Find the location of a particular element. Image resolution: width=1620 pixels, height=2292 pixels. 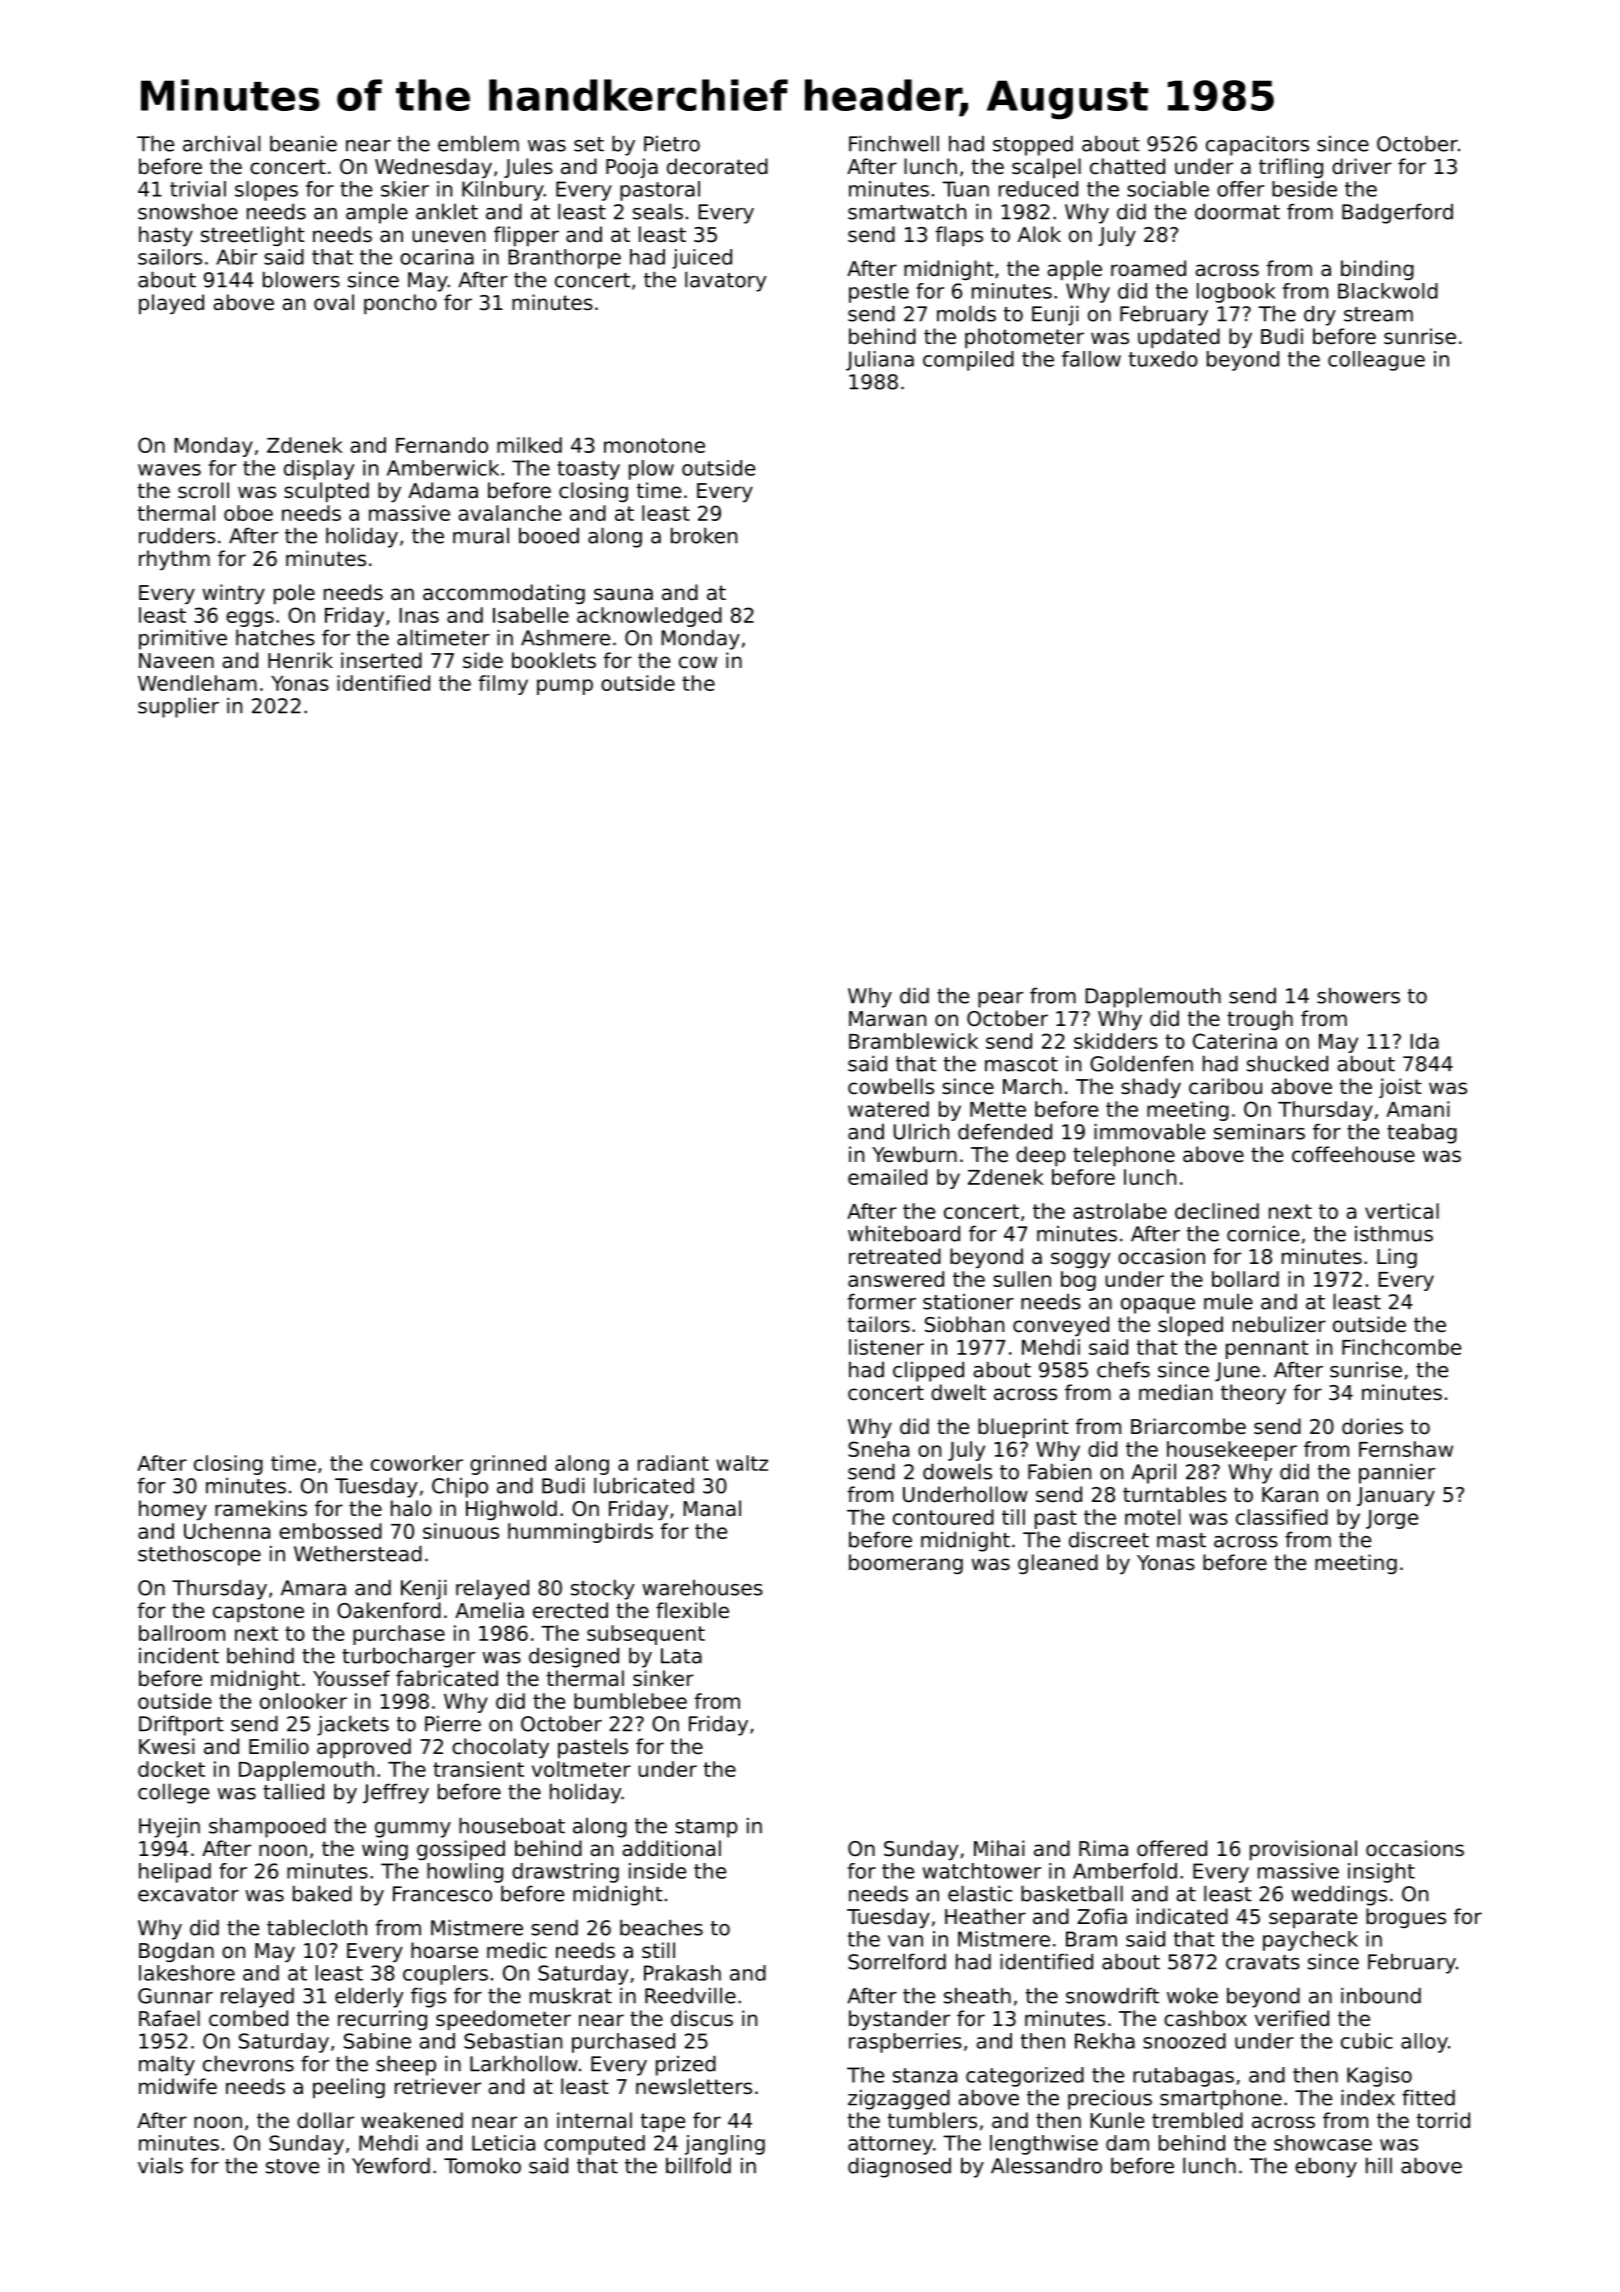

indicated is located at coordinates (1182, 1916).
